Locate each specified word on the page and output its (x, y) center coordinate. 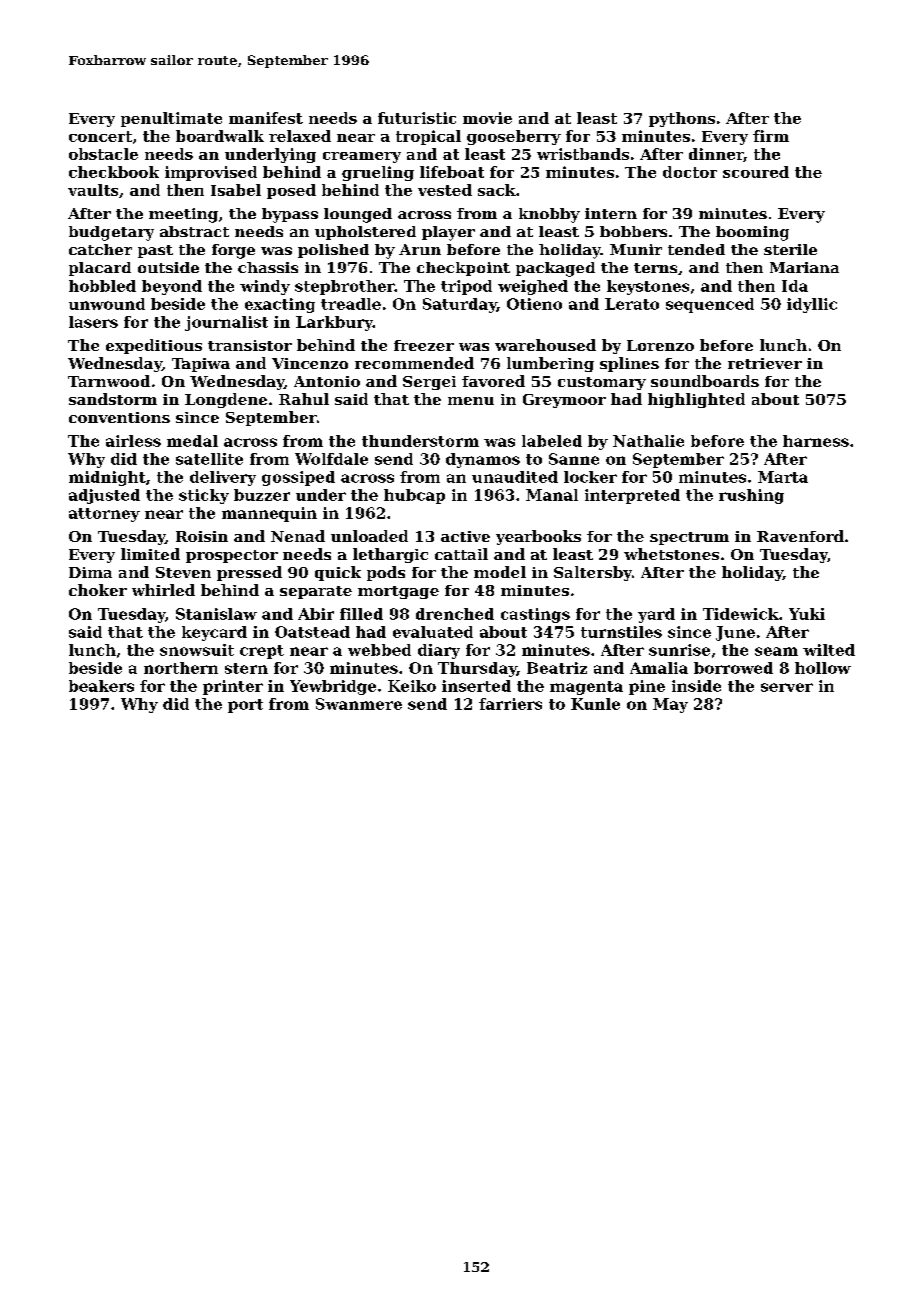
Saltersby (593, 573)
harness (816, 441)
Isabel (236, 190)
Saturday (460, 305)
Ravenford (800, 536)
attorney (104, 515)
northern (181, 668)
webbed (379, 650)
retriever (765, 363)
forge (233, 251)
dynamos (483, 460)
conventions (119, 417)
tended (696, 249)
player (448, 233)
